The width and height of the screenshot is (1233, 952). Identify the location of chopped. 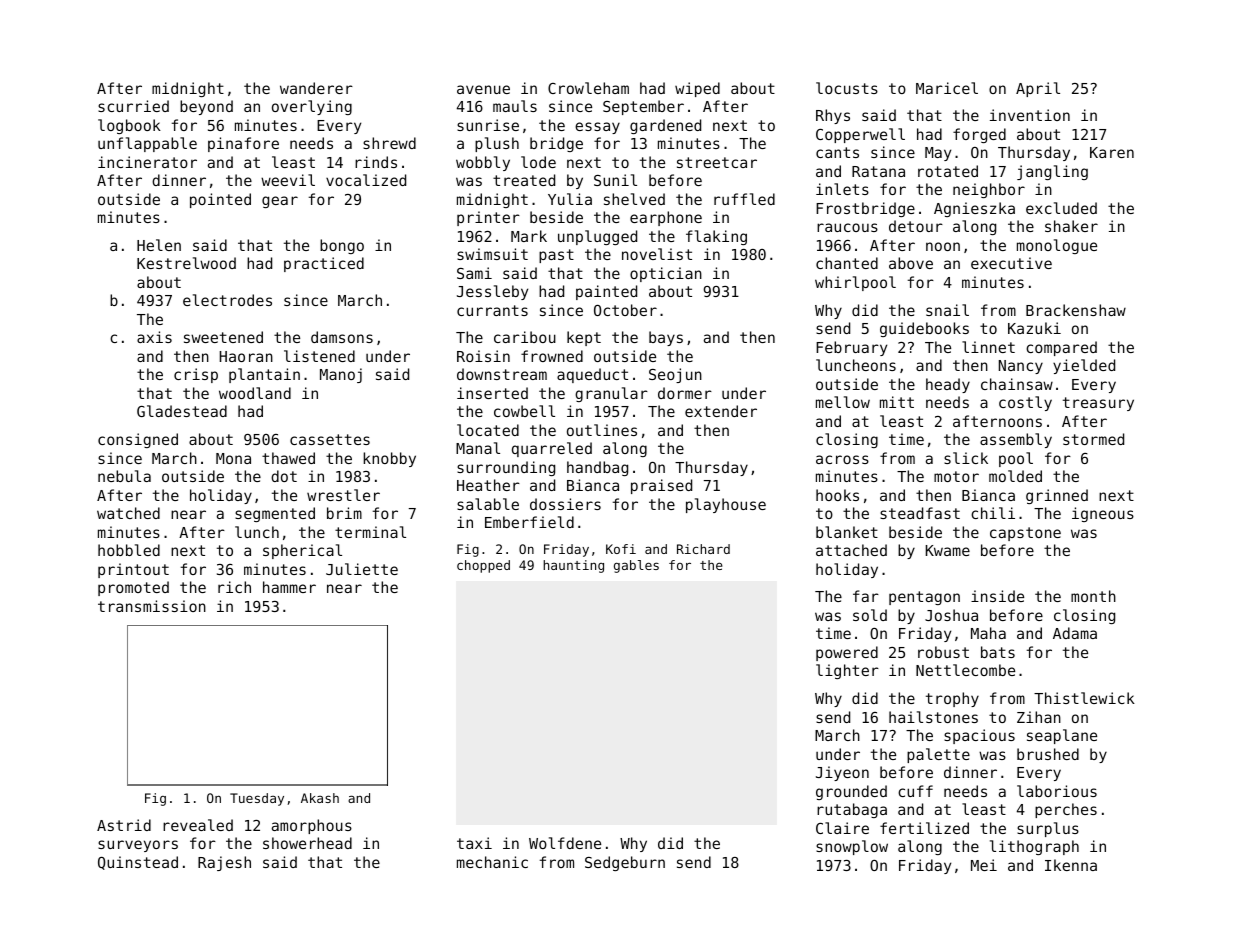
(483, 566).
